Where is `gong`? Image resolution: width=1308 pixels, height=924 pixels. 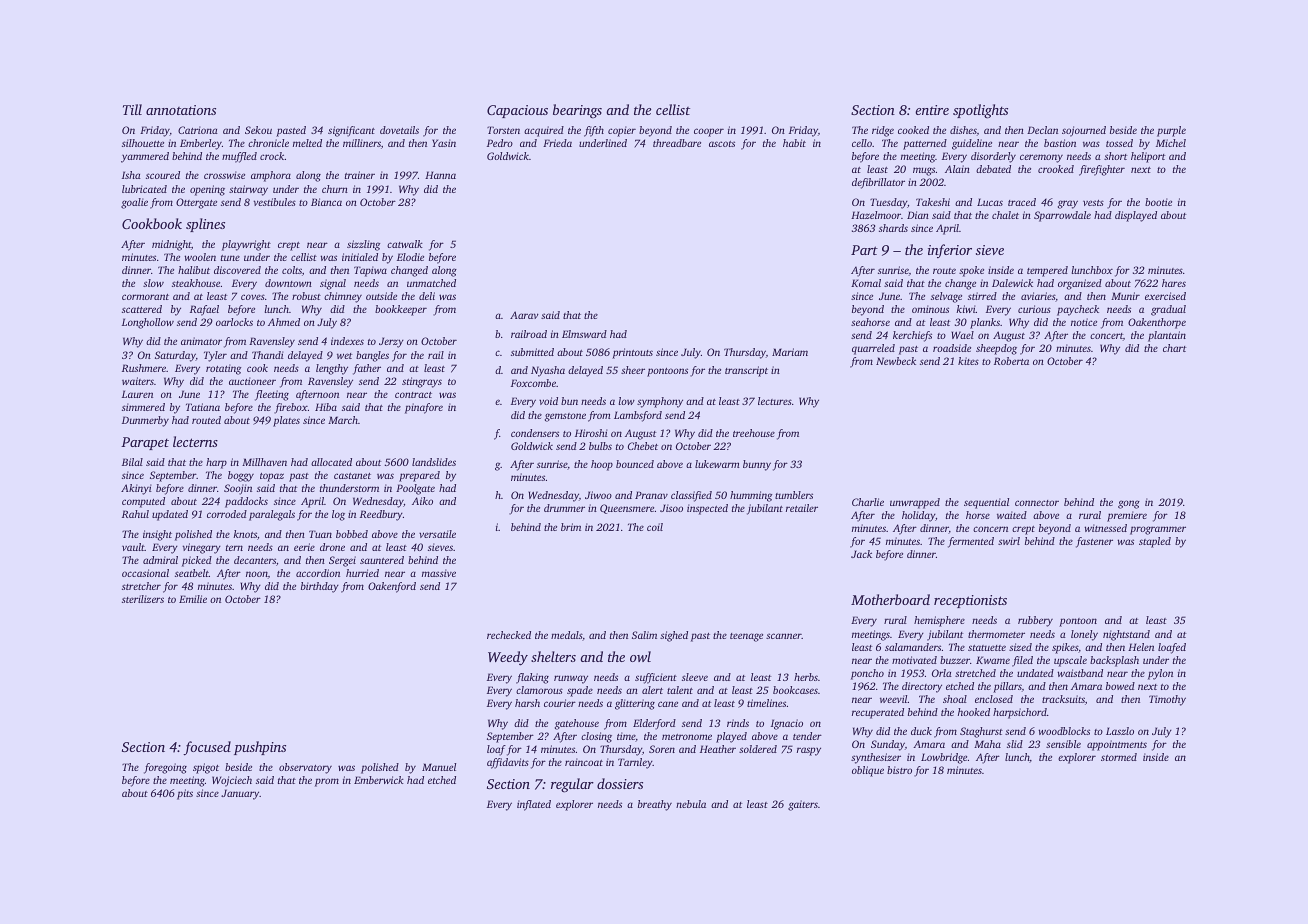
gong is located at coordinates (1129, 504).
